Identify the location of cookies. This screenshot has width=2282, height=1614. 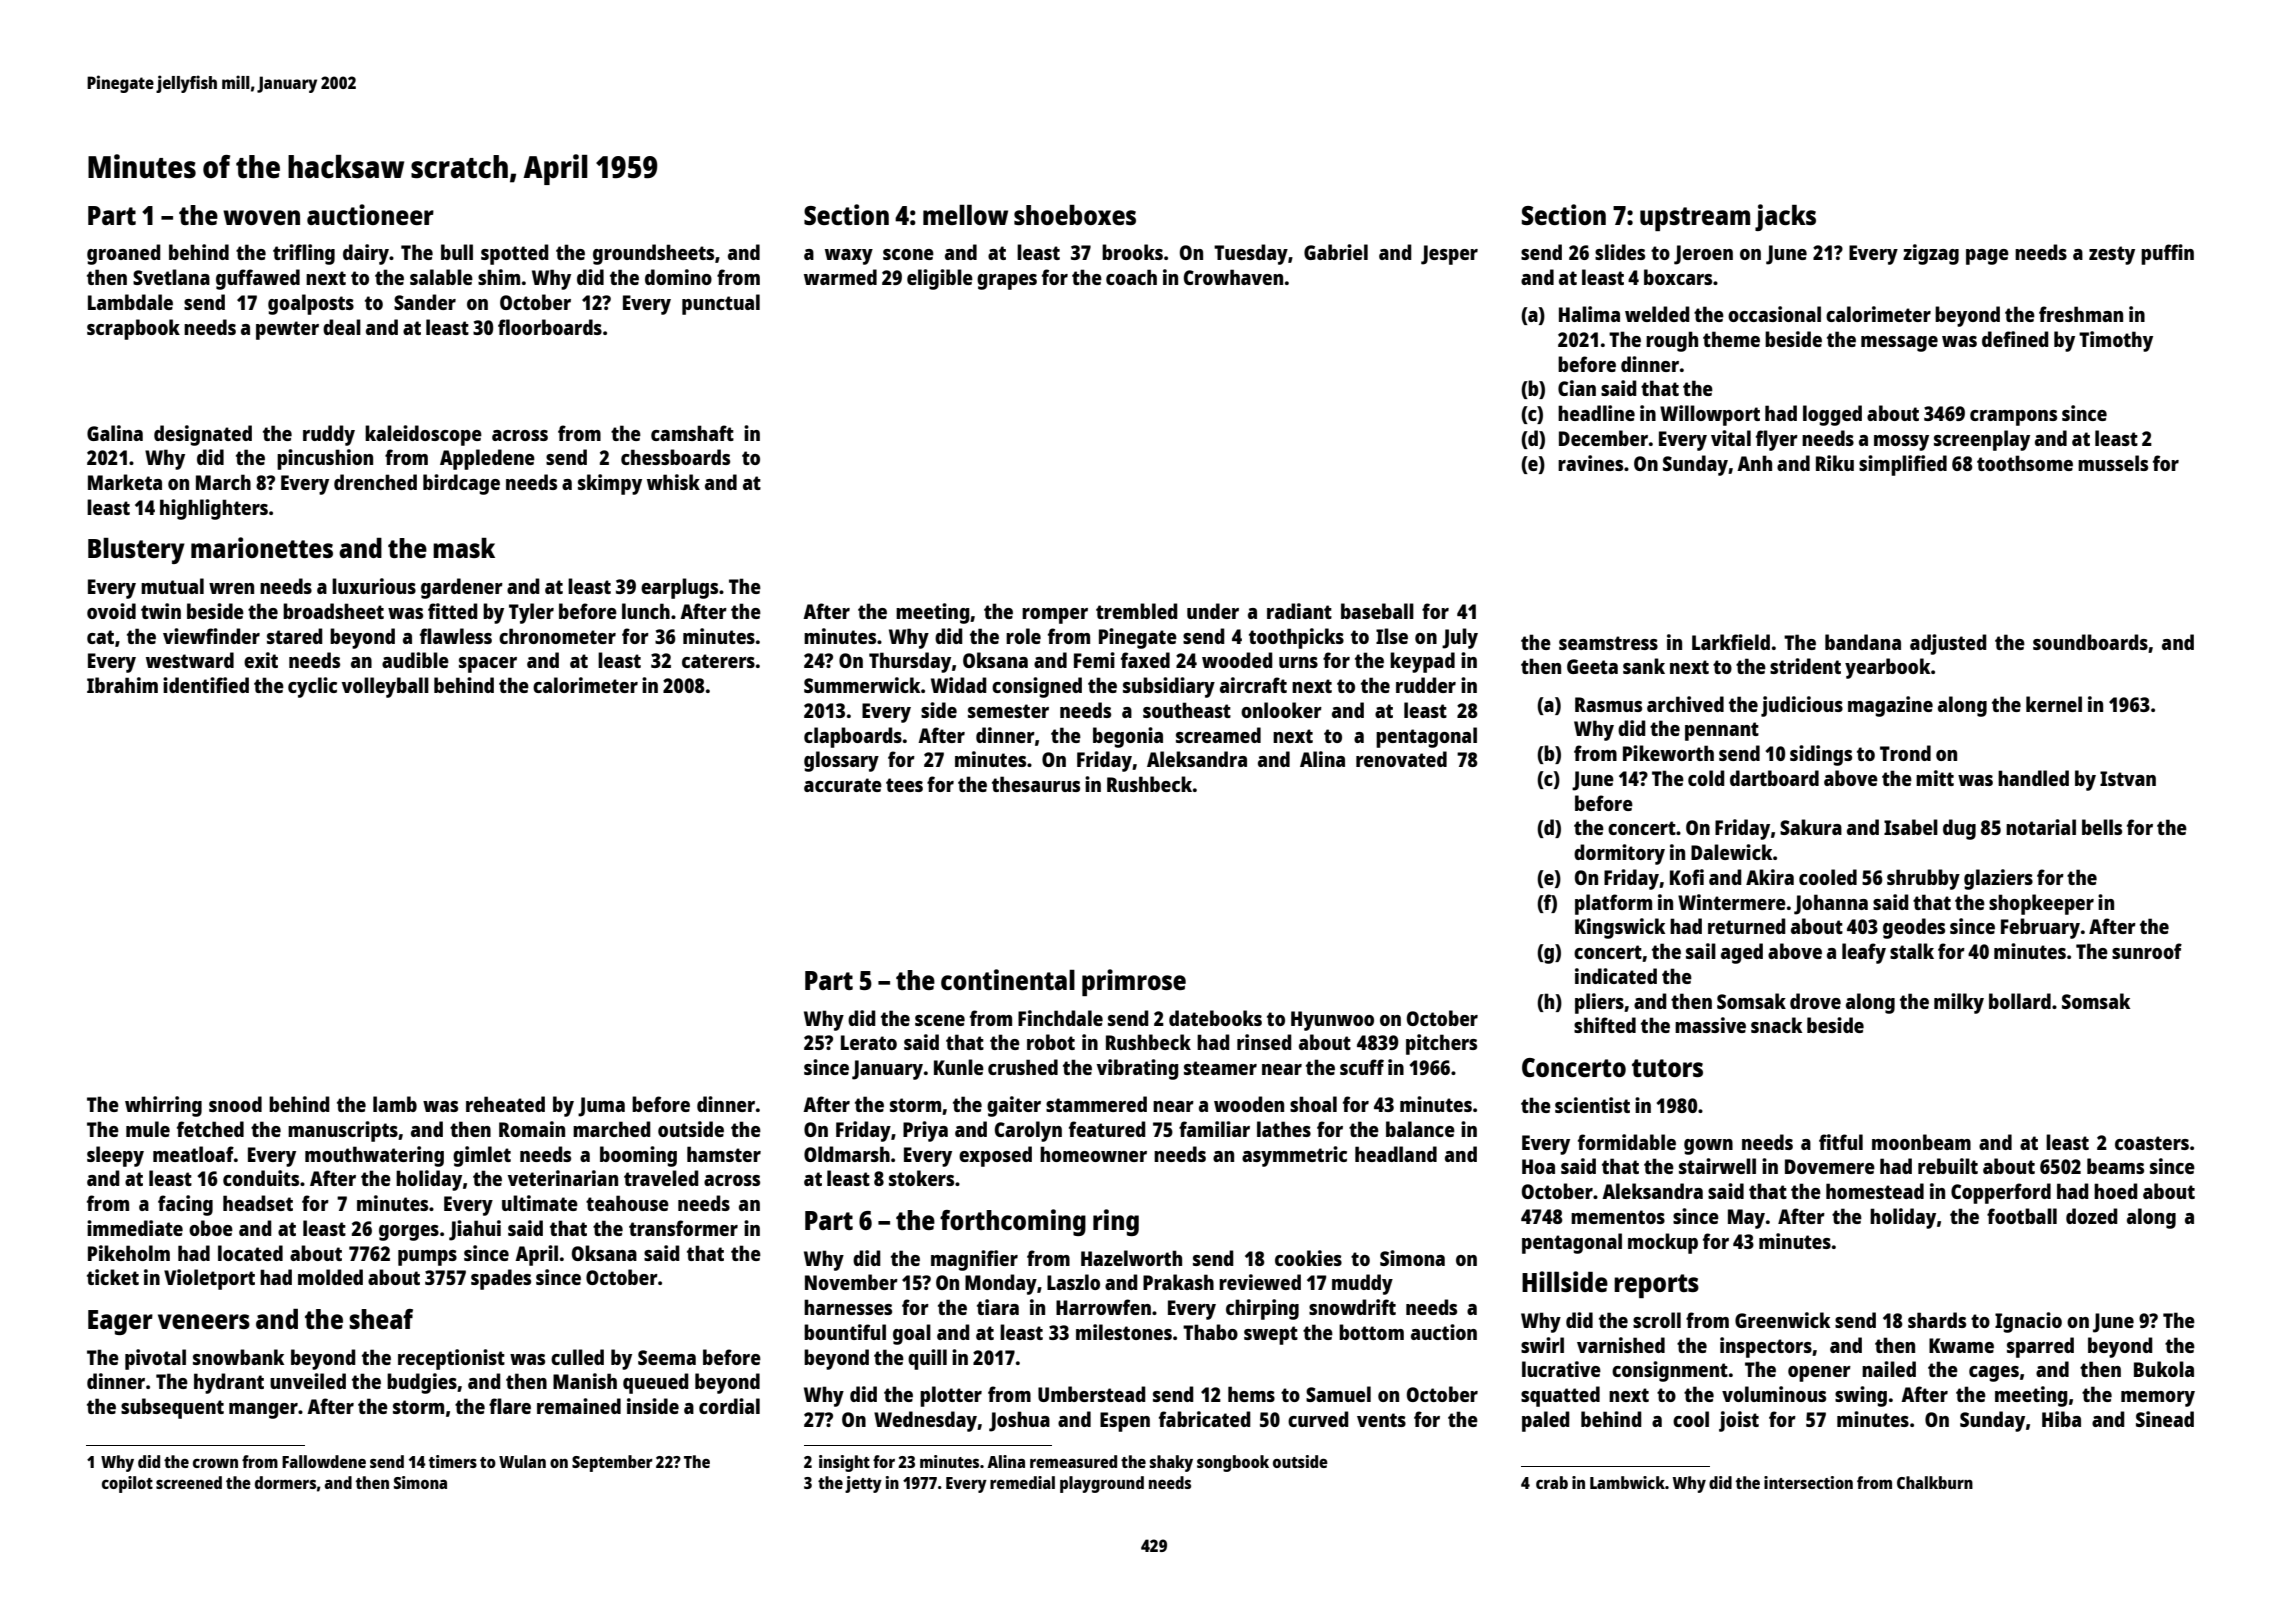
(1308, 1258).
